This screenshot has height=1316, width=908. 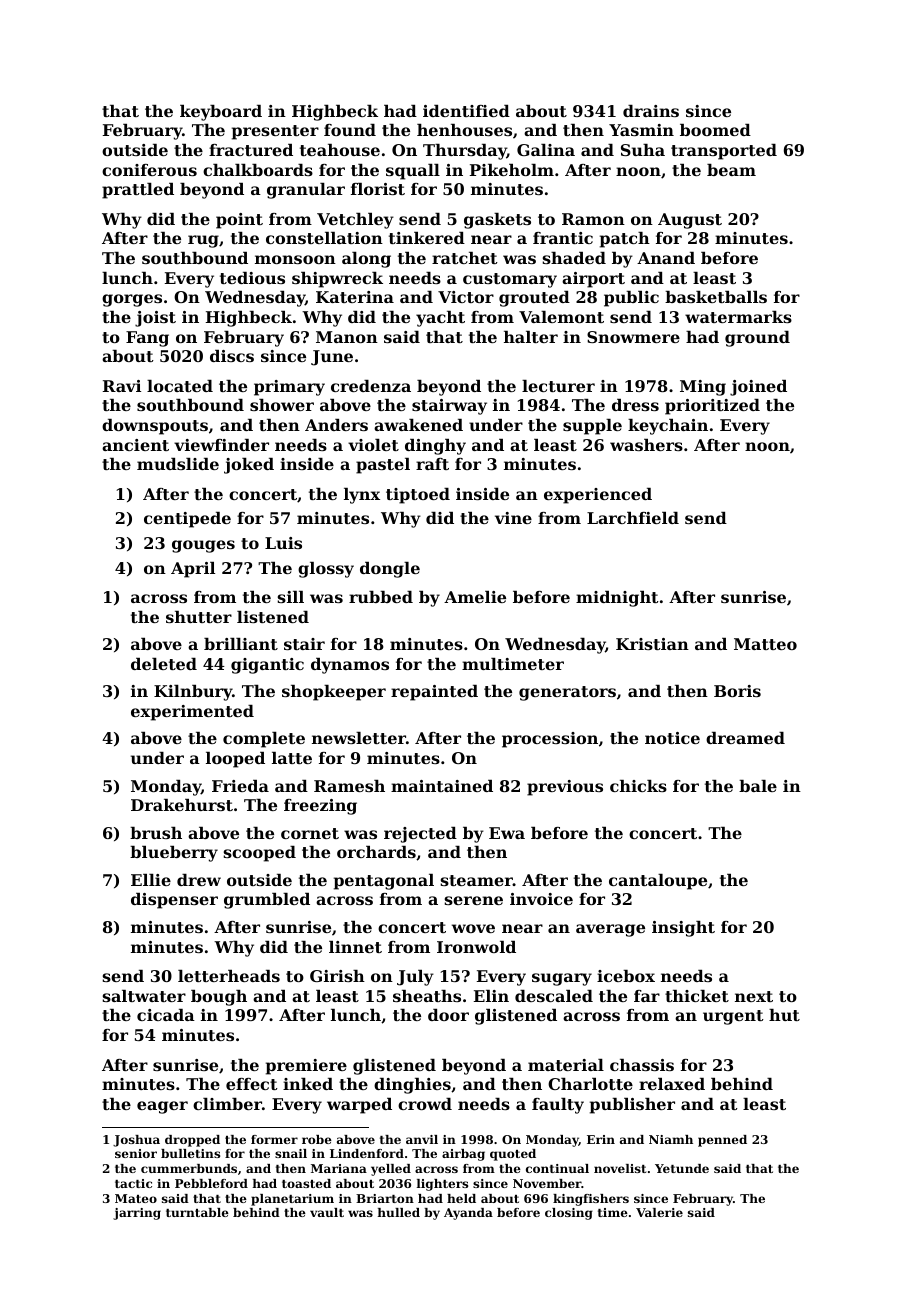 I want to click on crowd, so click(x=425, y=1104).
